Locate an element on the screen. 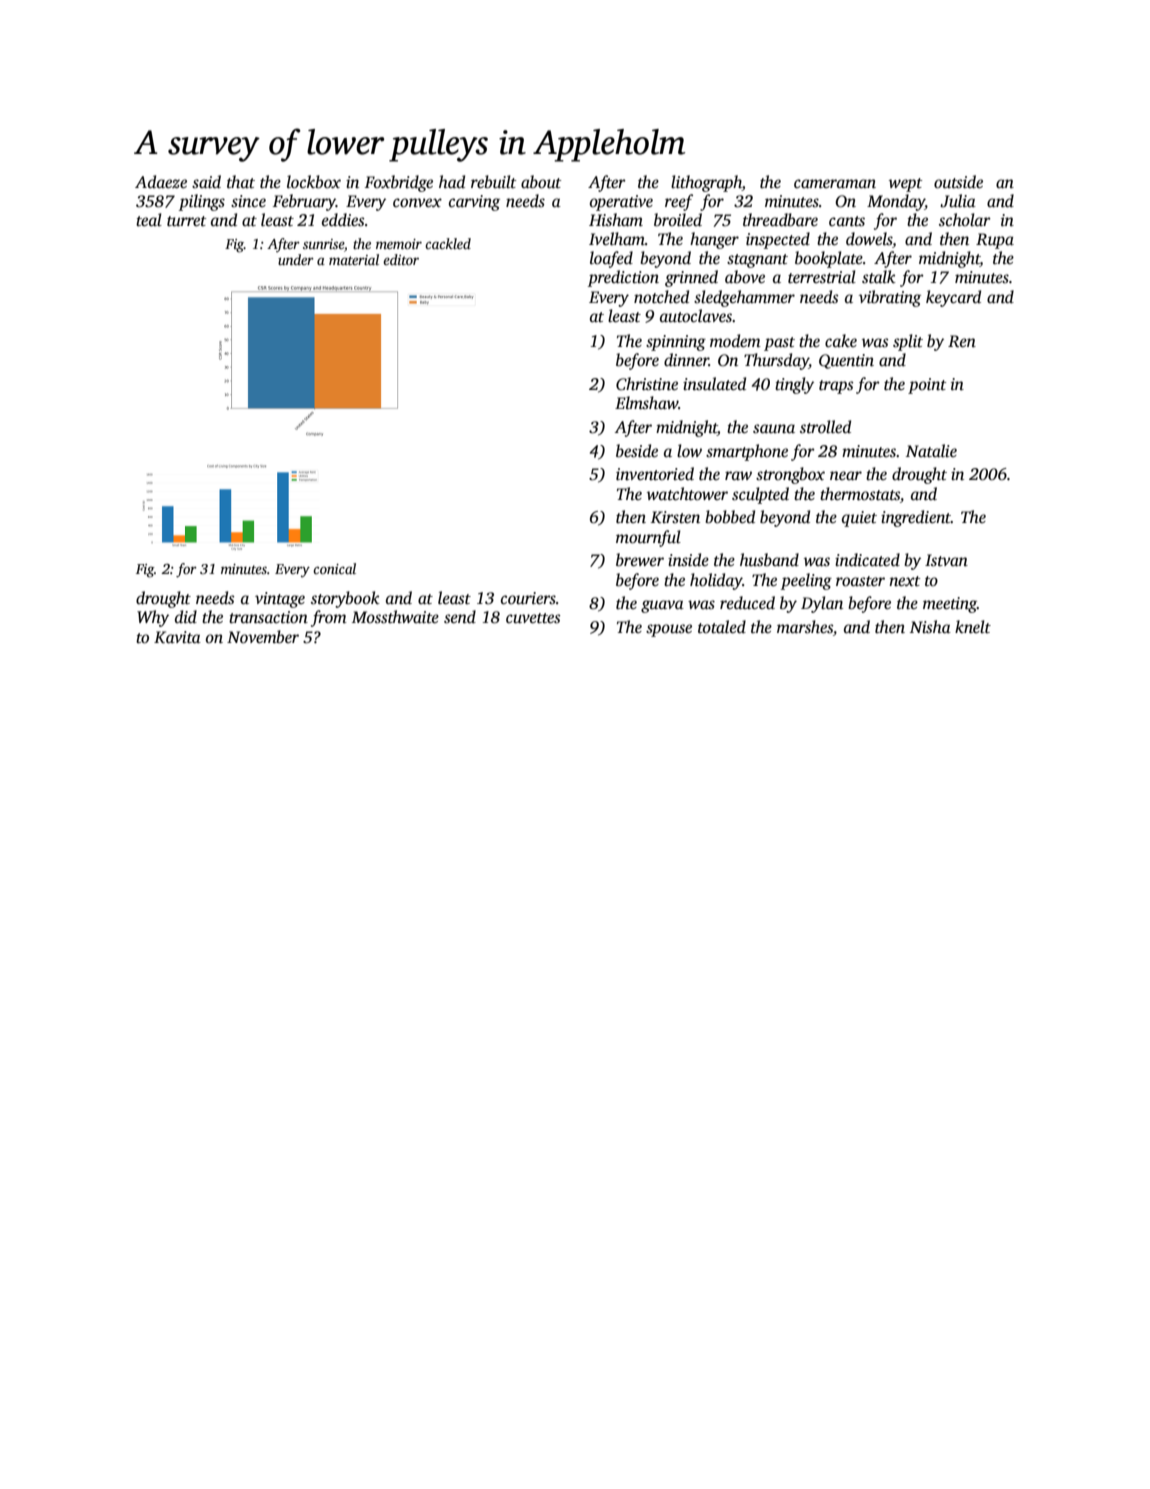 The width and height of the screenshot is (1150, 1489). Natalie is located at coordinates (931, 450).
